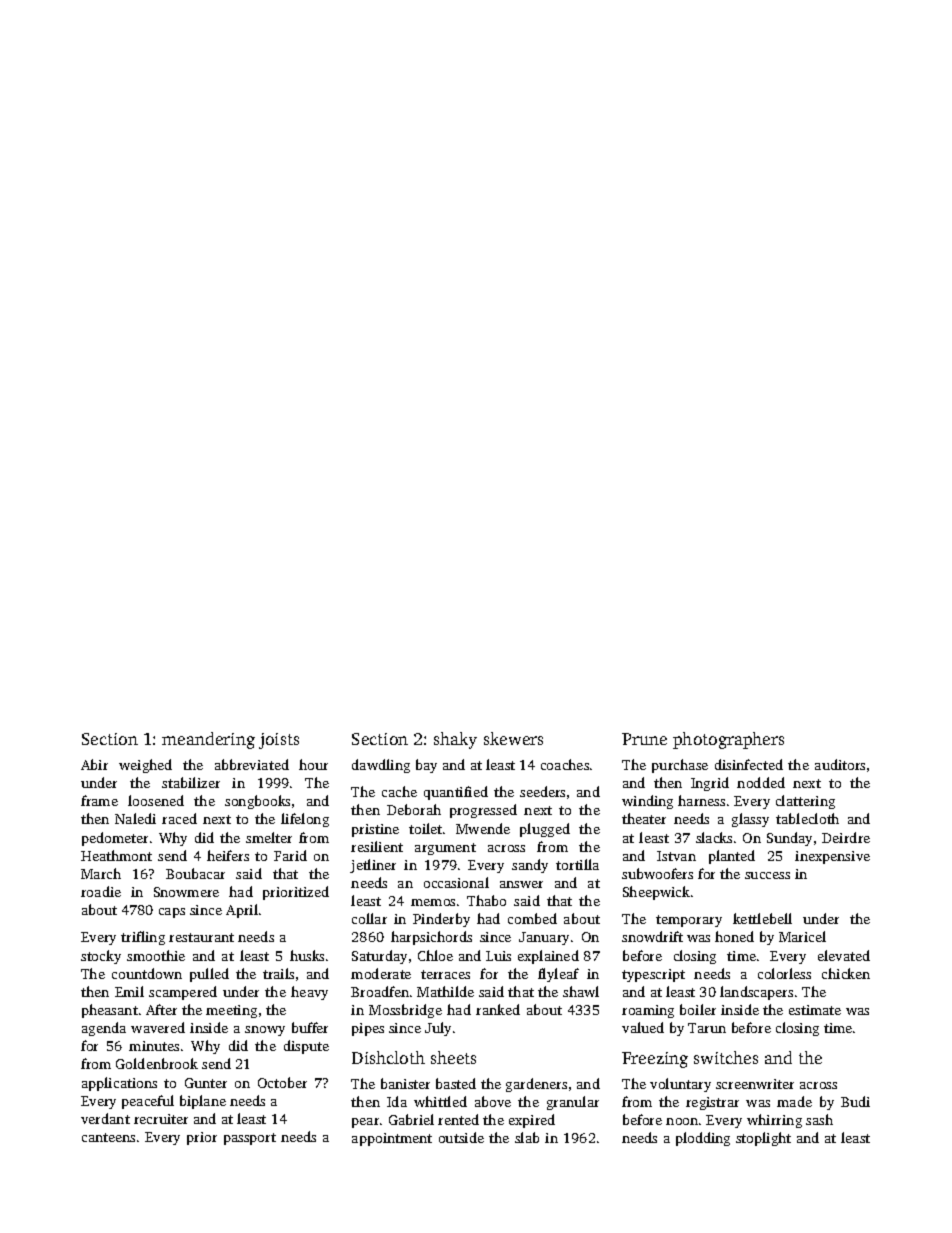  Describe the element at coordinates (544, 938) in the page. I see `January` at that location.
